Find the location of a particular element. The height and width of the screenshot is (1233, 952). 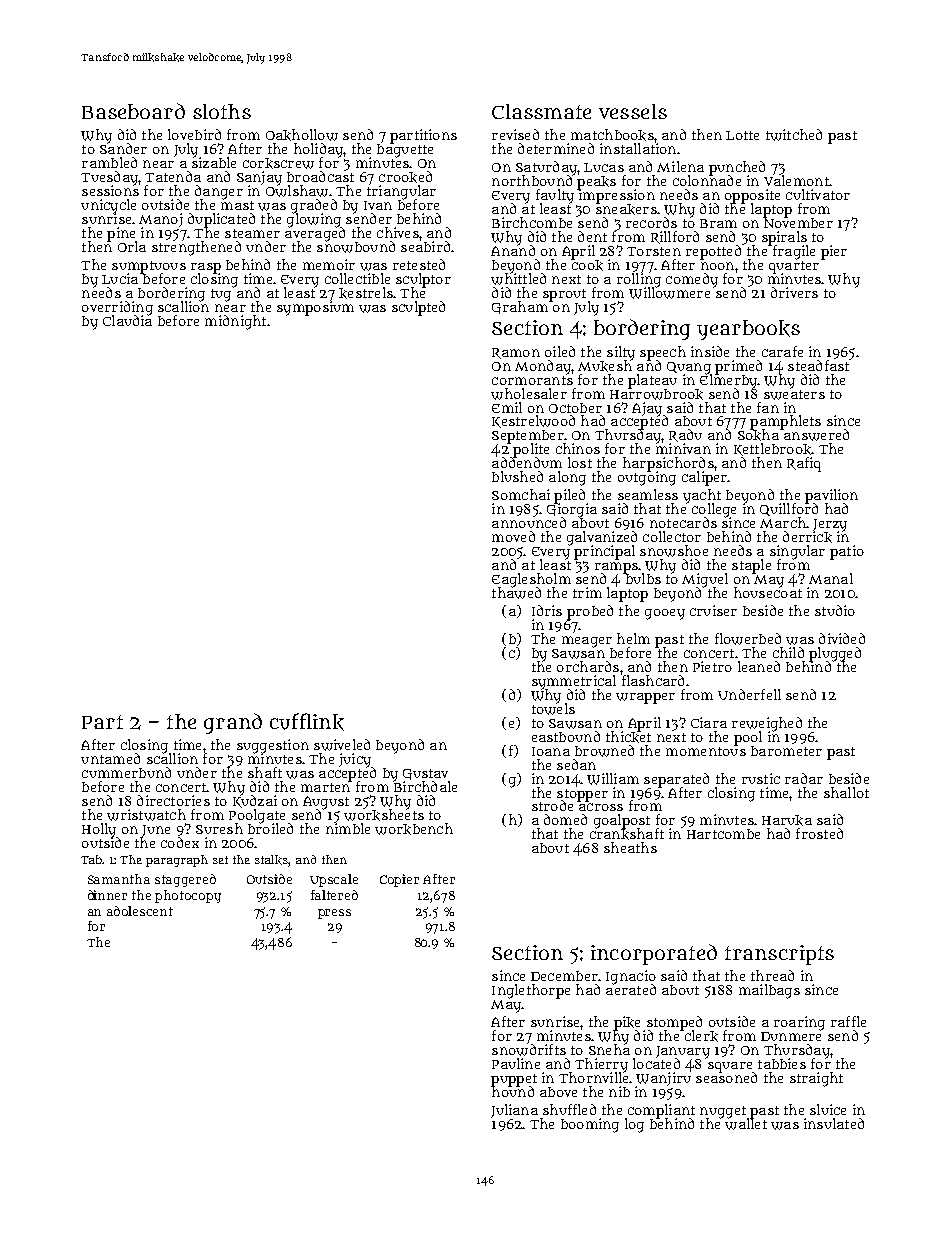

straight is located at coordinates (816, 1079).
